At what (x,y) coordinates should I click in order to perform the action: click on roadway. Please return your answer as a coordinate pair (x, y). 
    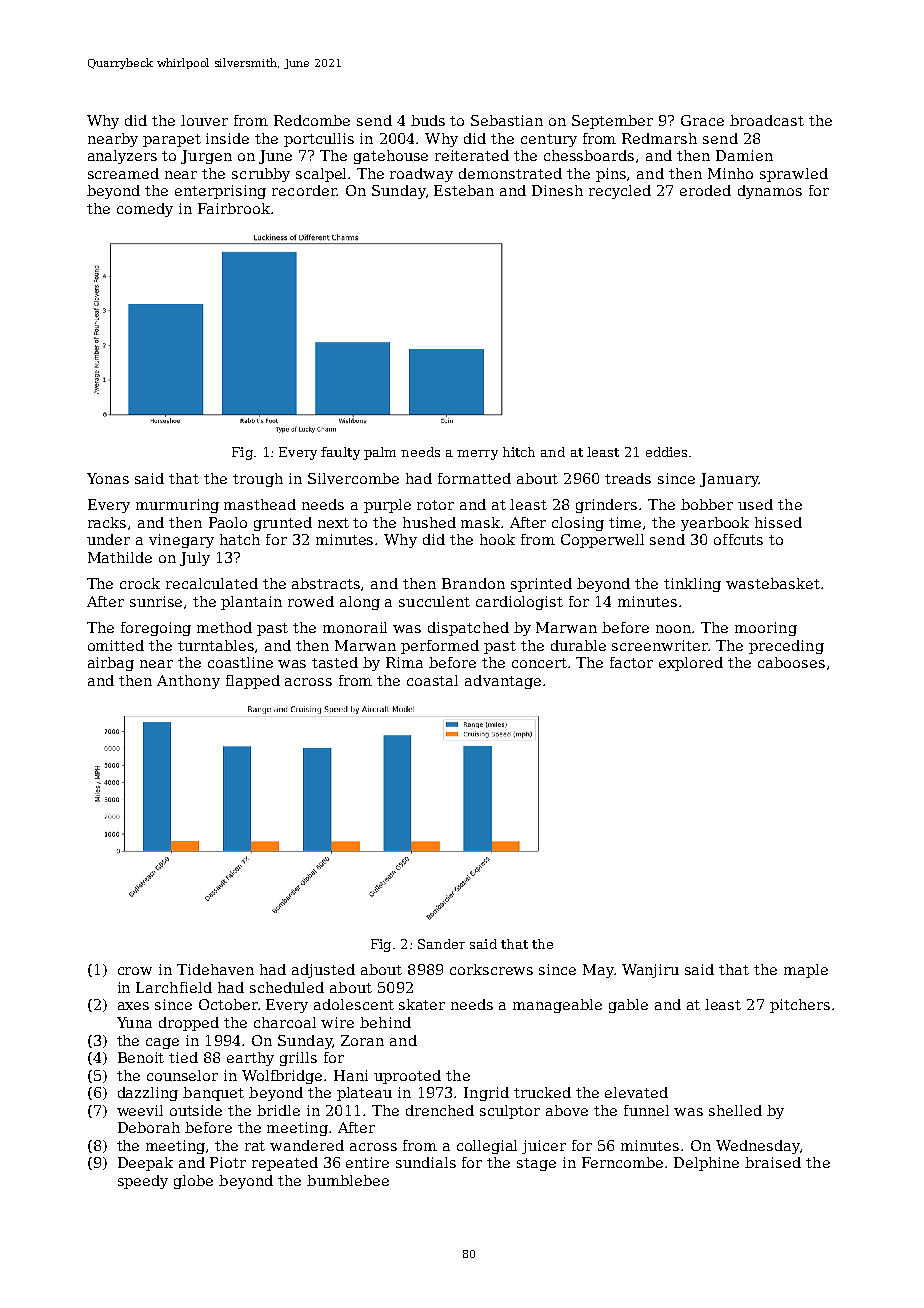
    Looking at the image, I should click on (421, 175).
